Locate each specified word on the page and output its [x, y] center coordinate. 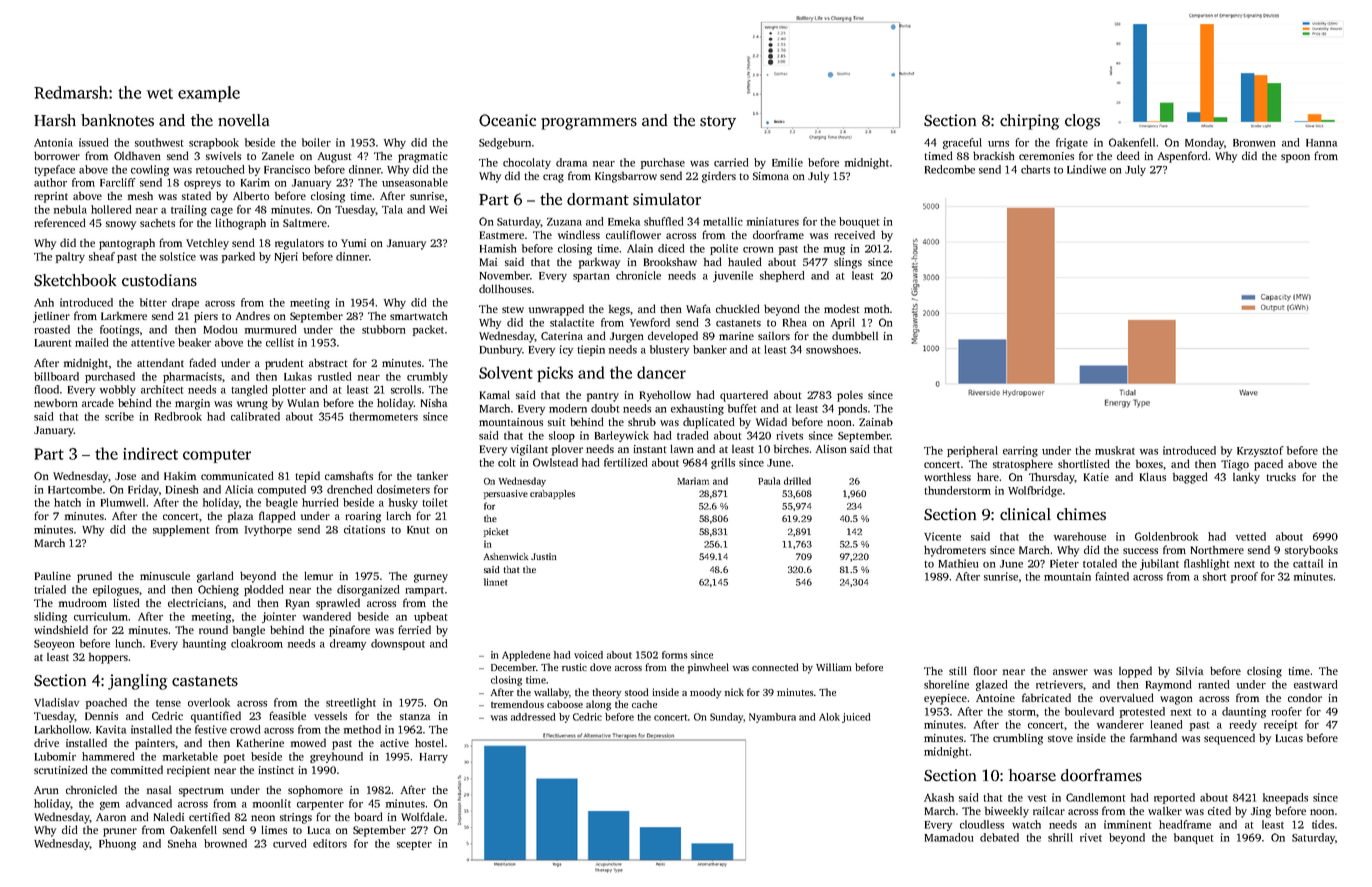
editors [330, 843]
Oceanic [507, 120]
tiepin [591, 350]
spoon [1295, 158]
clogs [1082, 122]
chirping [1029, 122]
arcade [98, 402]
